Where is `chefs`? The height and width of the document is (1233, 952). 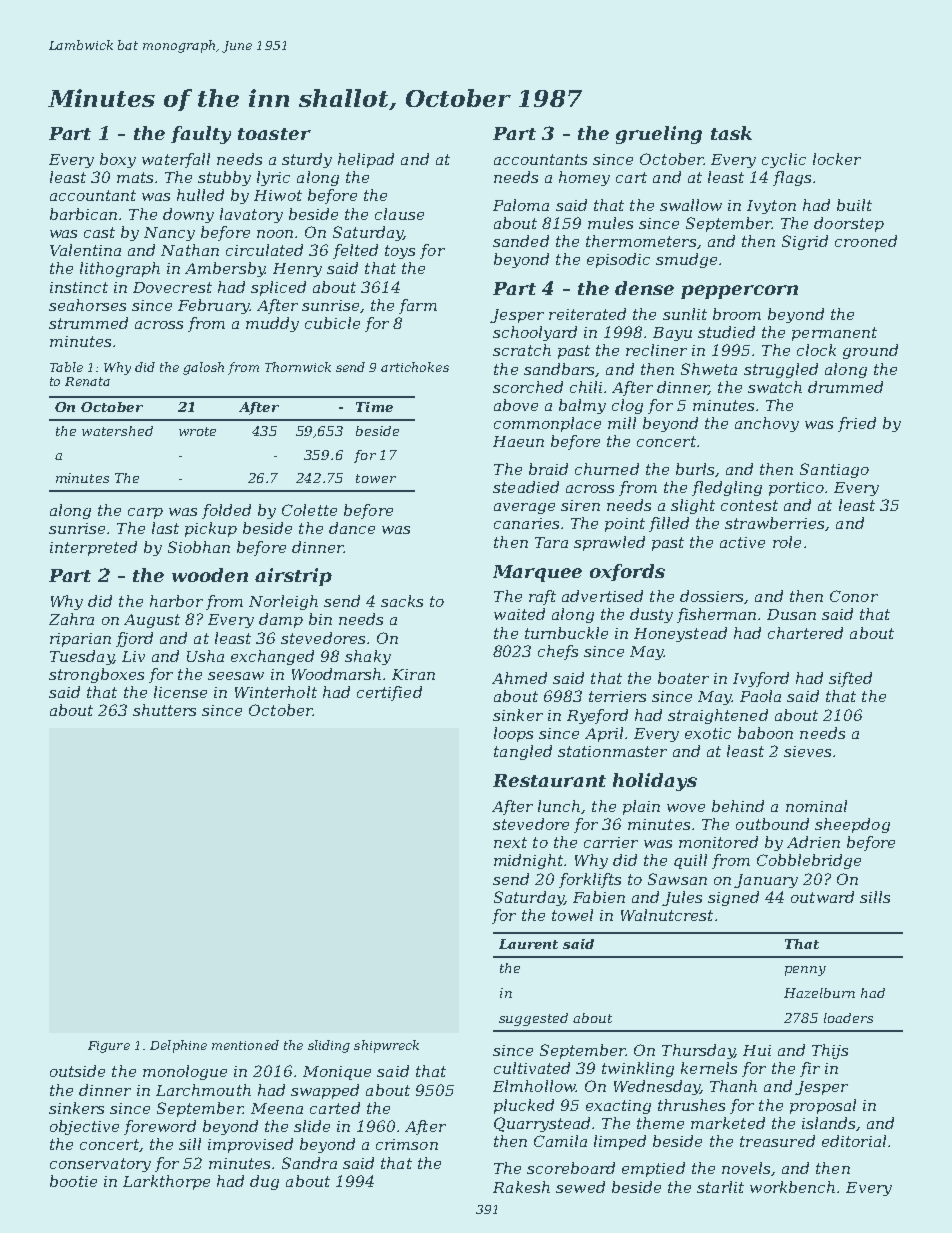
chefs is located at coordinates (558, 652).
